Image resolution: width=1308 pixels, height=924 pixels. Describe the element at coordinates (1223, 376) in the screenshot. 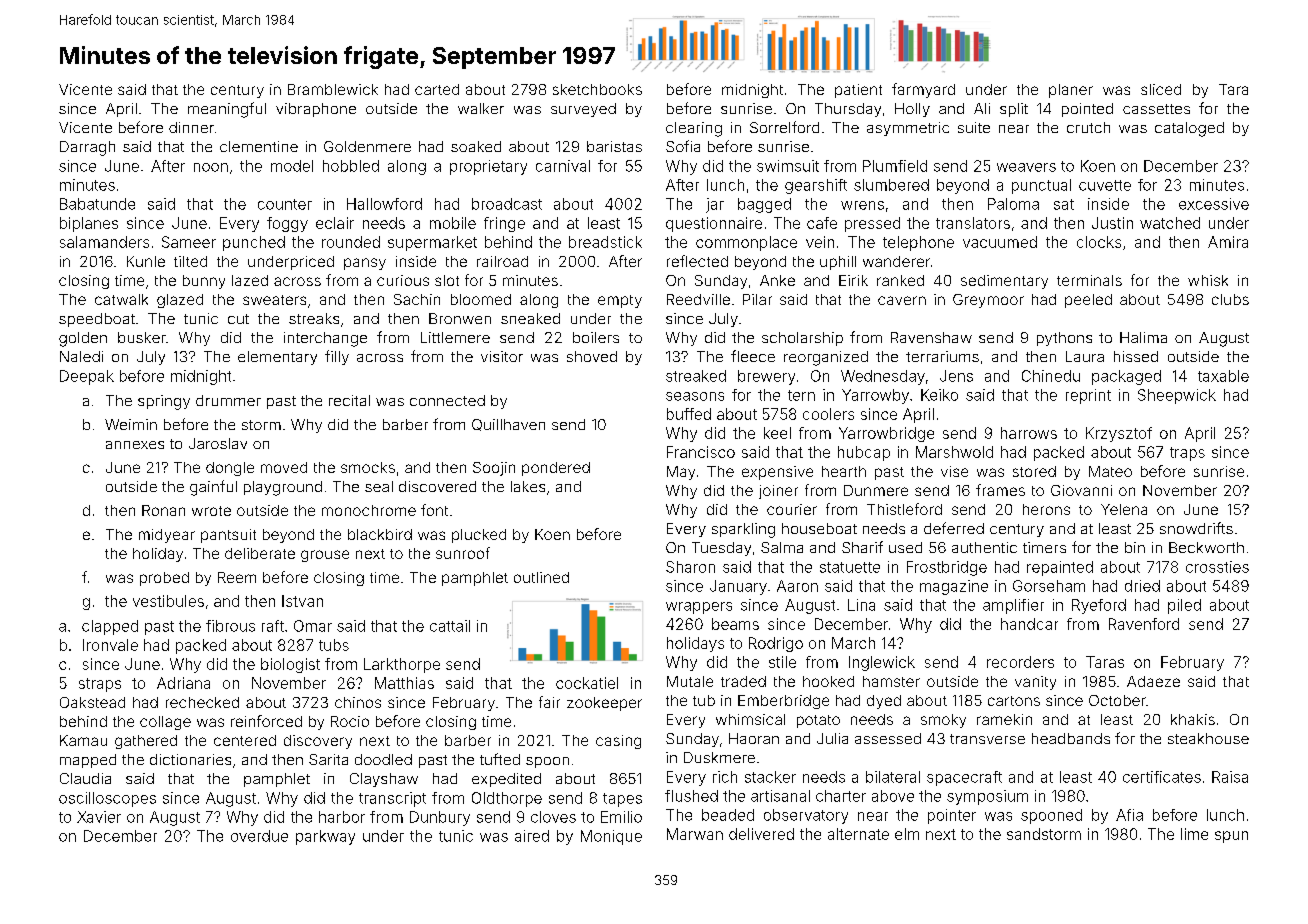

I see `taxable` at that location.
